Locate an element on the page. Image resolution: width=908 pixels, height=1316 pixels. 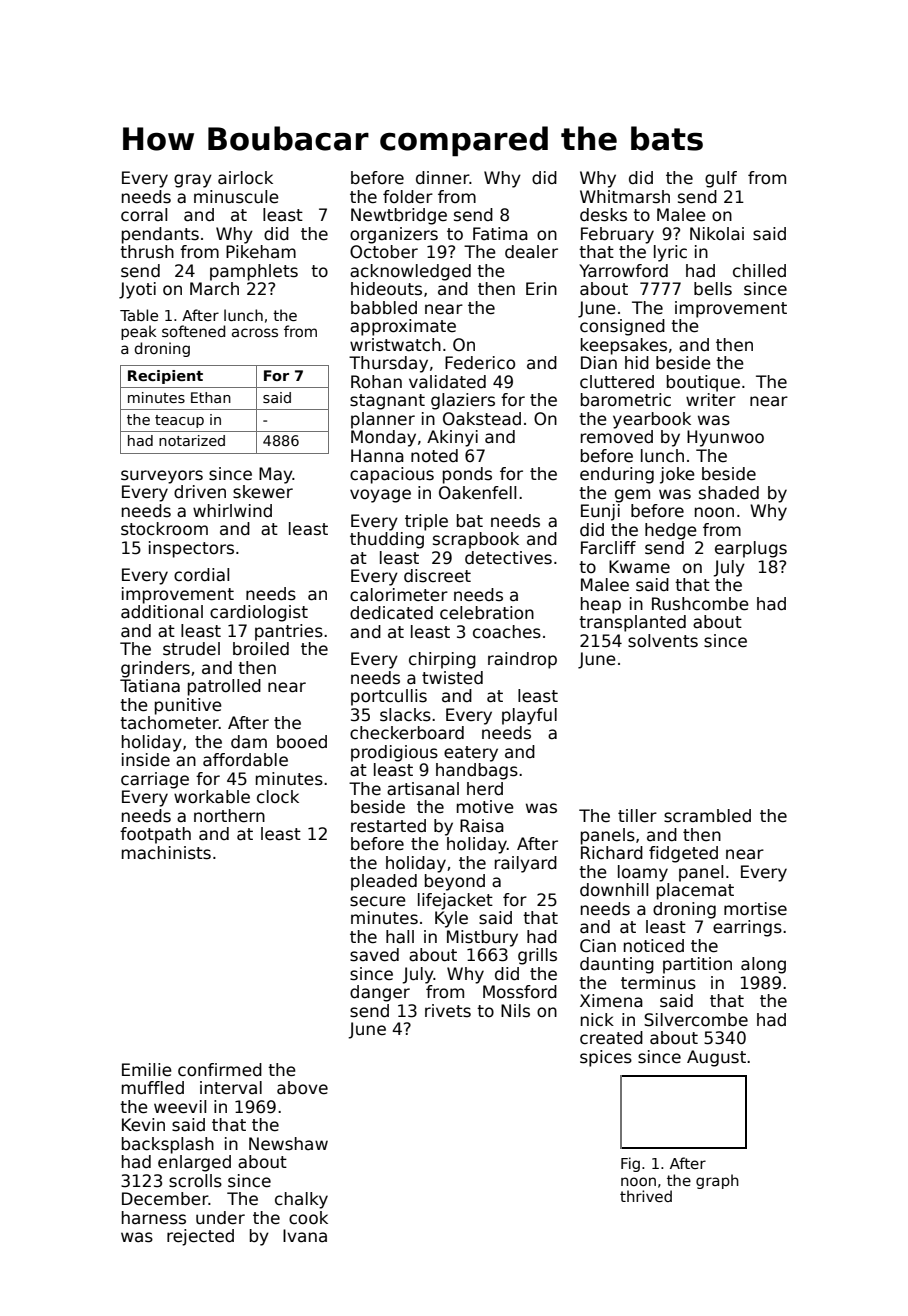
restarted is located at coordinates (388, 826).
